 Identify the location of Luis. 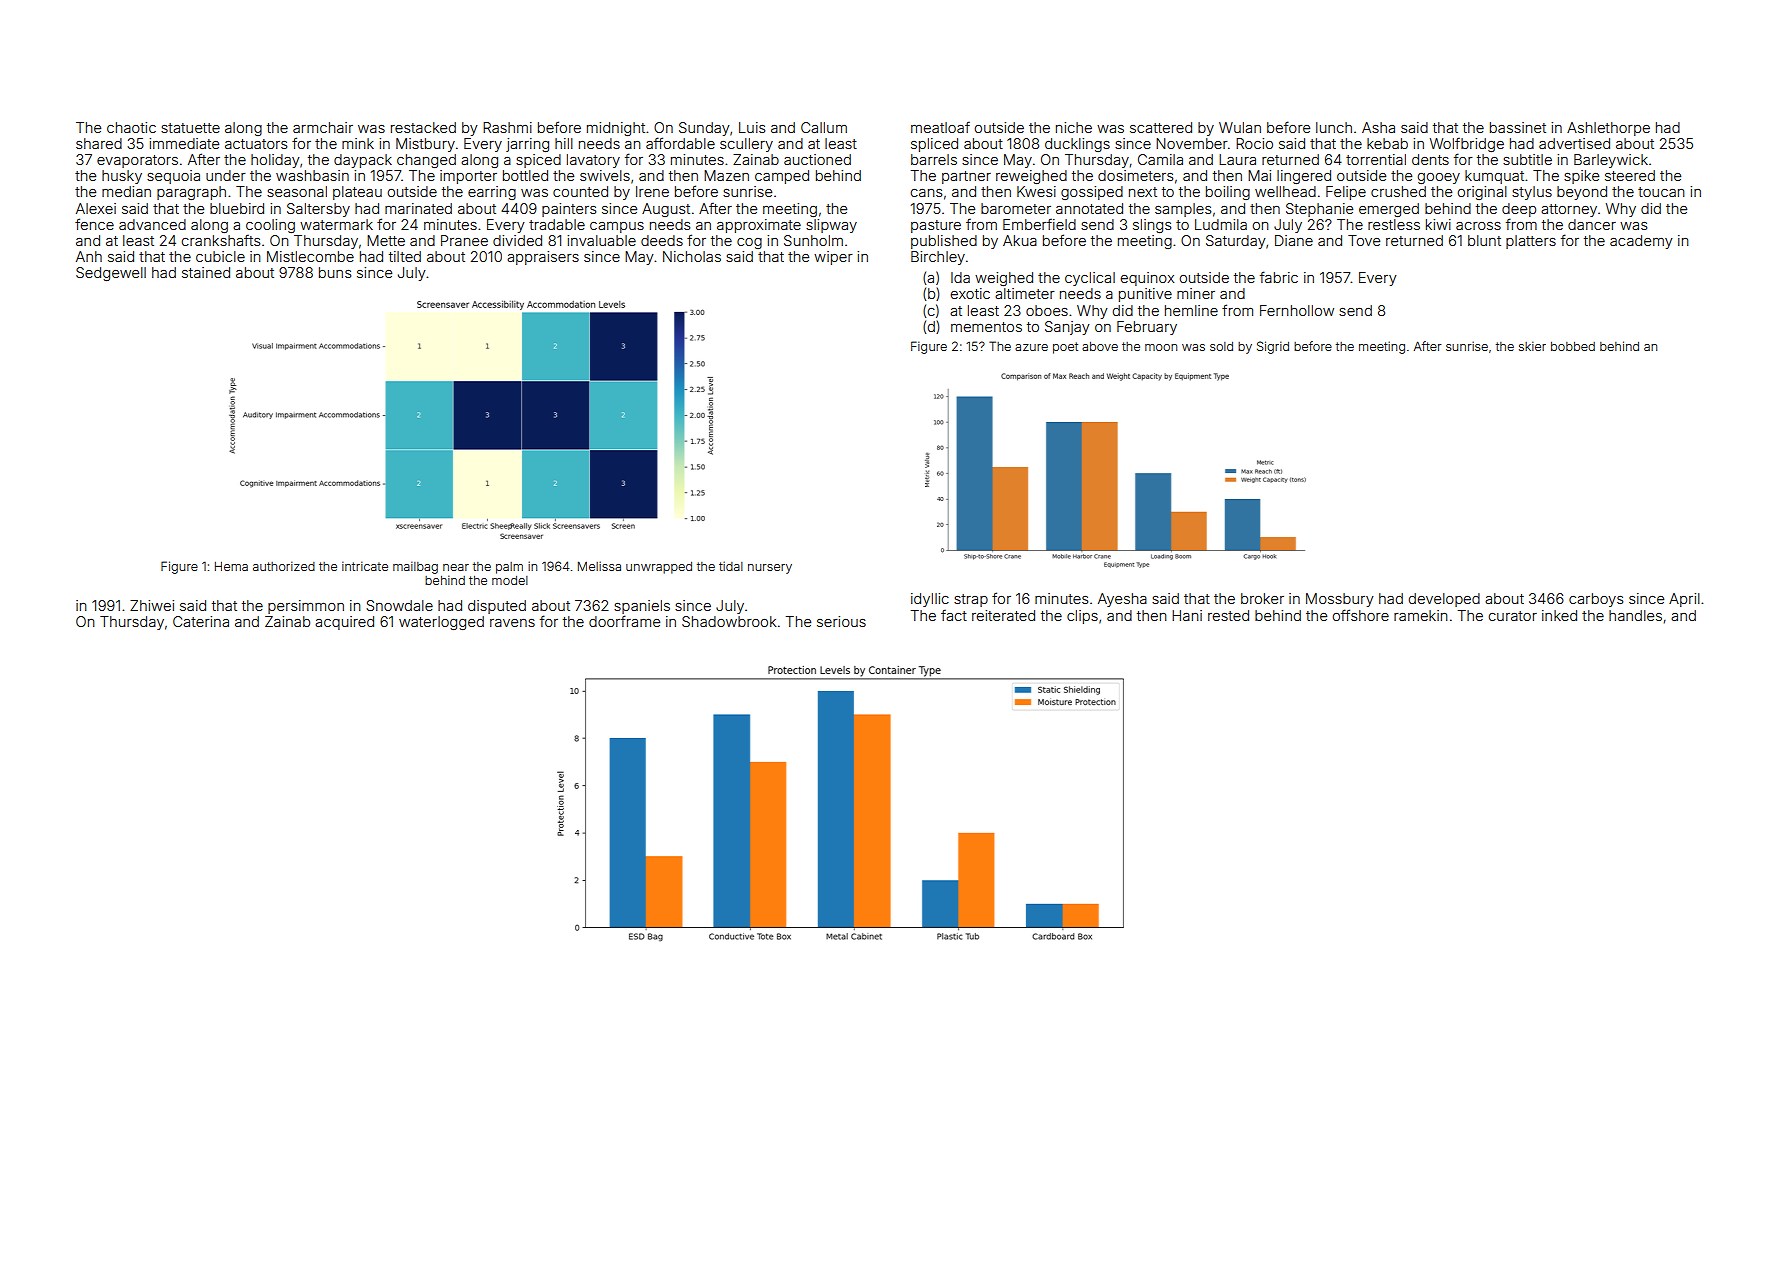
(752, 127).
